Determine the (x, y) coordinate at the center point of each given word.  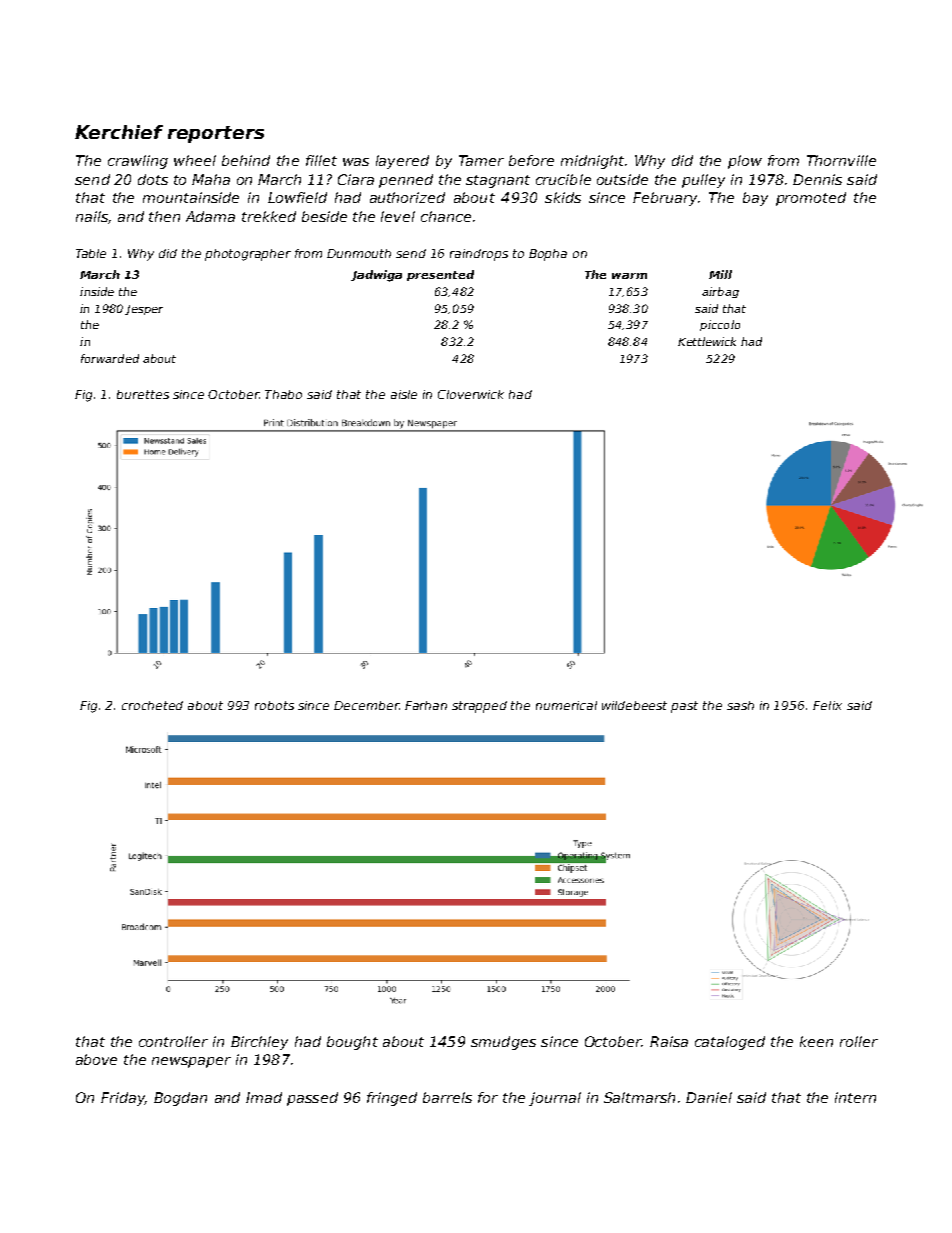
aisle (404, 394)
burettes (143, 394)
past (684, 707)
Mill (720, 274)
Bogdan (180, 1099)
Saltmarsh (639, 1097)
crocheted (152, 705)
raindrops (479, 255)
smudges (503, 1043)
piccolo (720, 325)
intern (855, 1097)
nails (92, 216)
